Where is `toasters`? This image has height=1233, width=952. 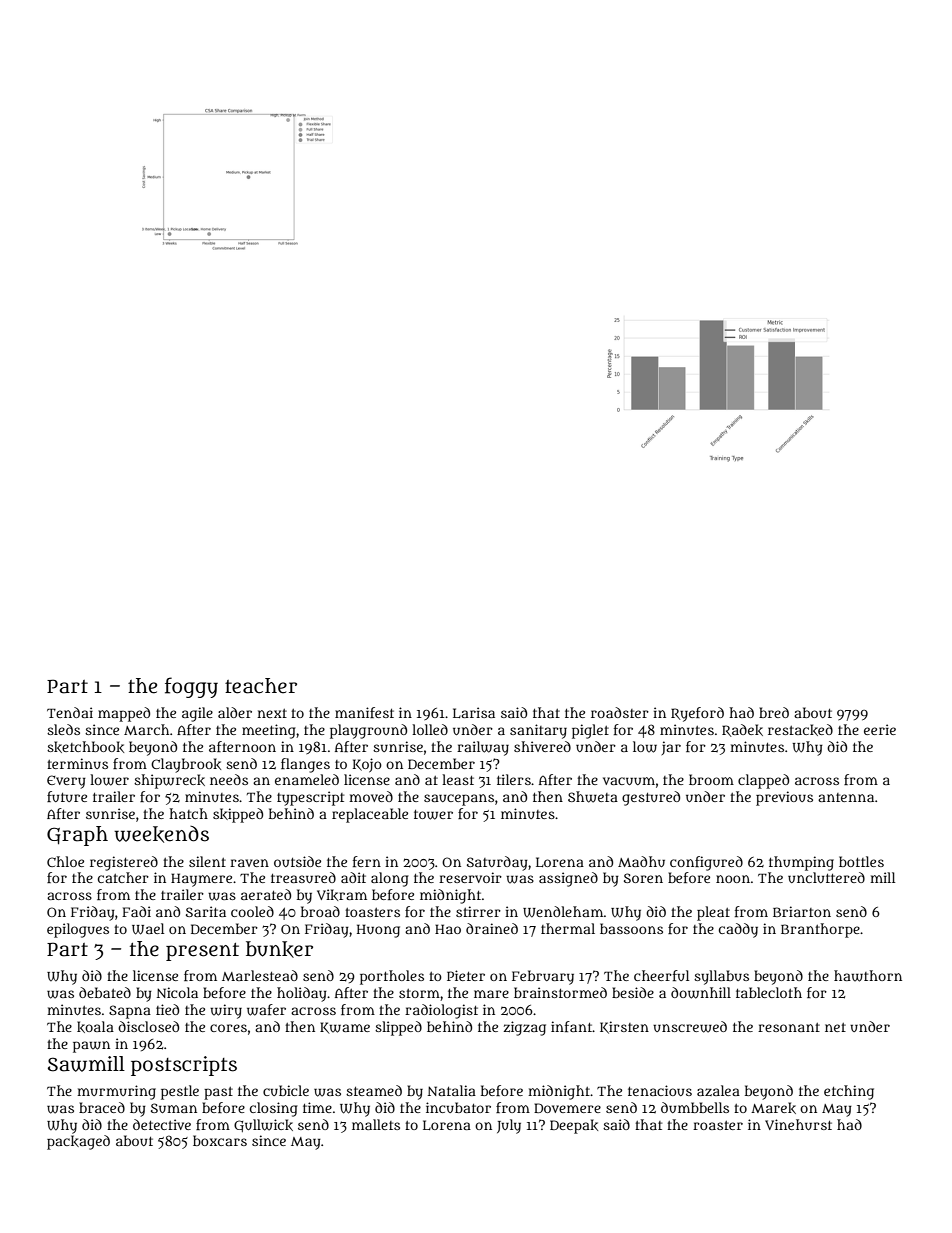
toasters is located at coordinates (372, 912).
